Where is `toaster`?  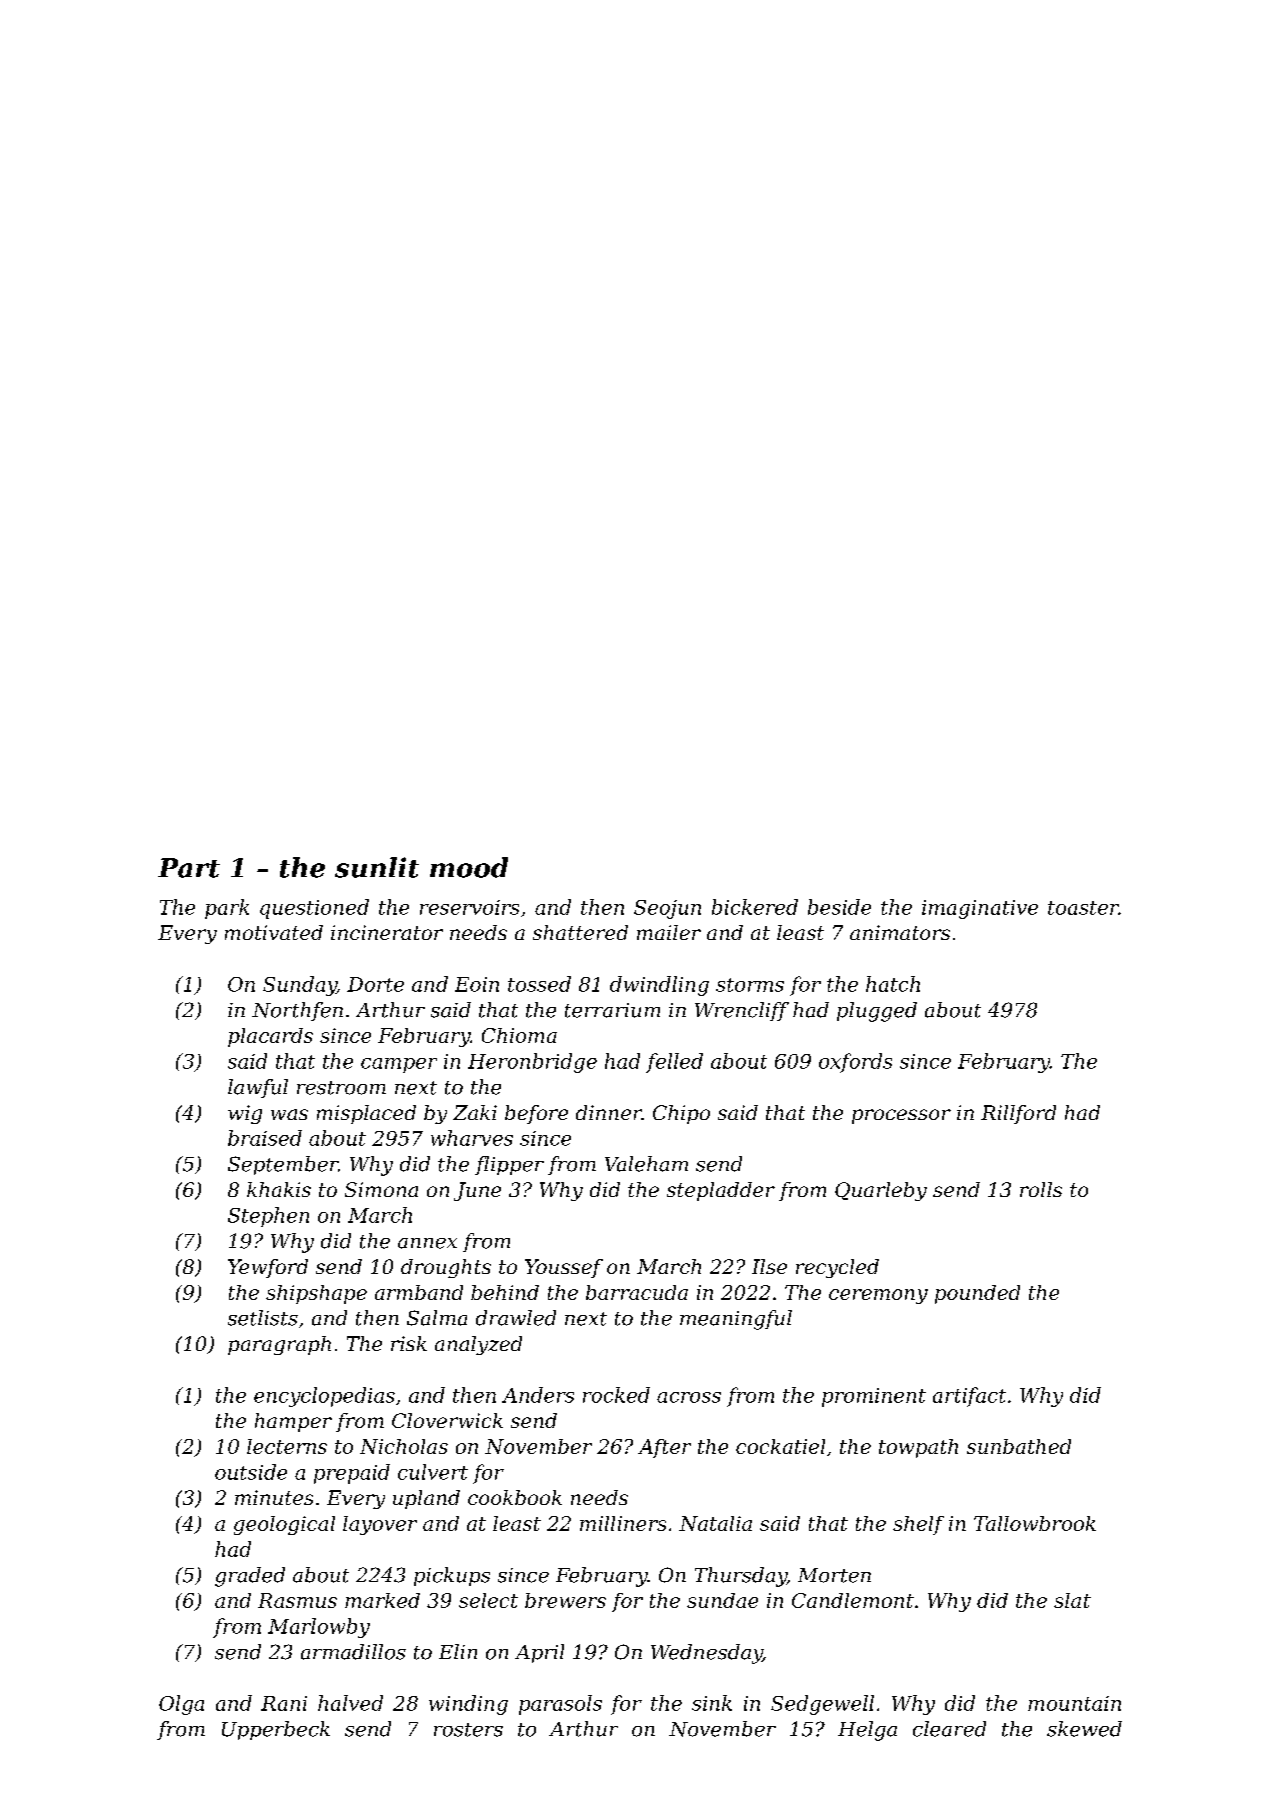
toaster is located at coordinates (1083, 908).
